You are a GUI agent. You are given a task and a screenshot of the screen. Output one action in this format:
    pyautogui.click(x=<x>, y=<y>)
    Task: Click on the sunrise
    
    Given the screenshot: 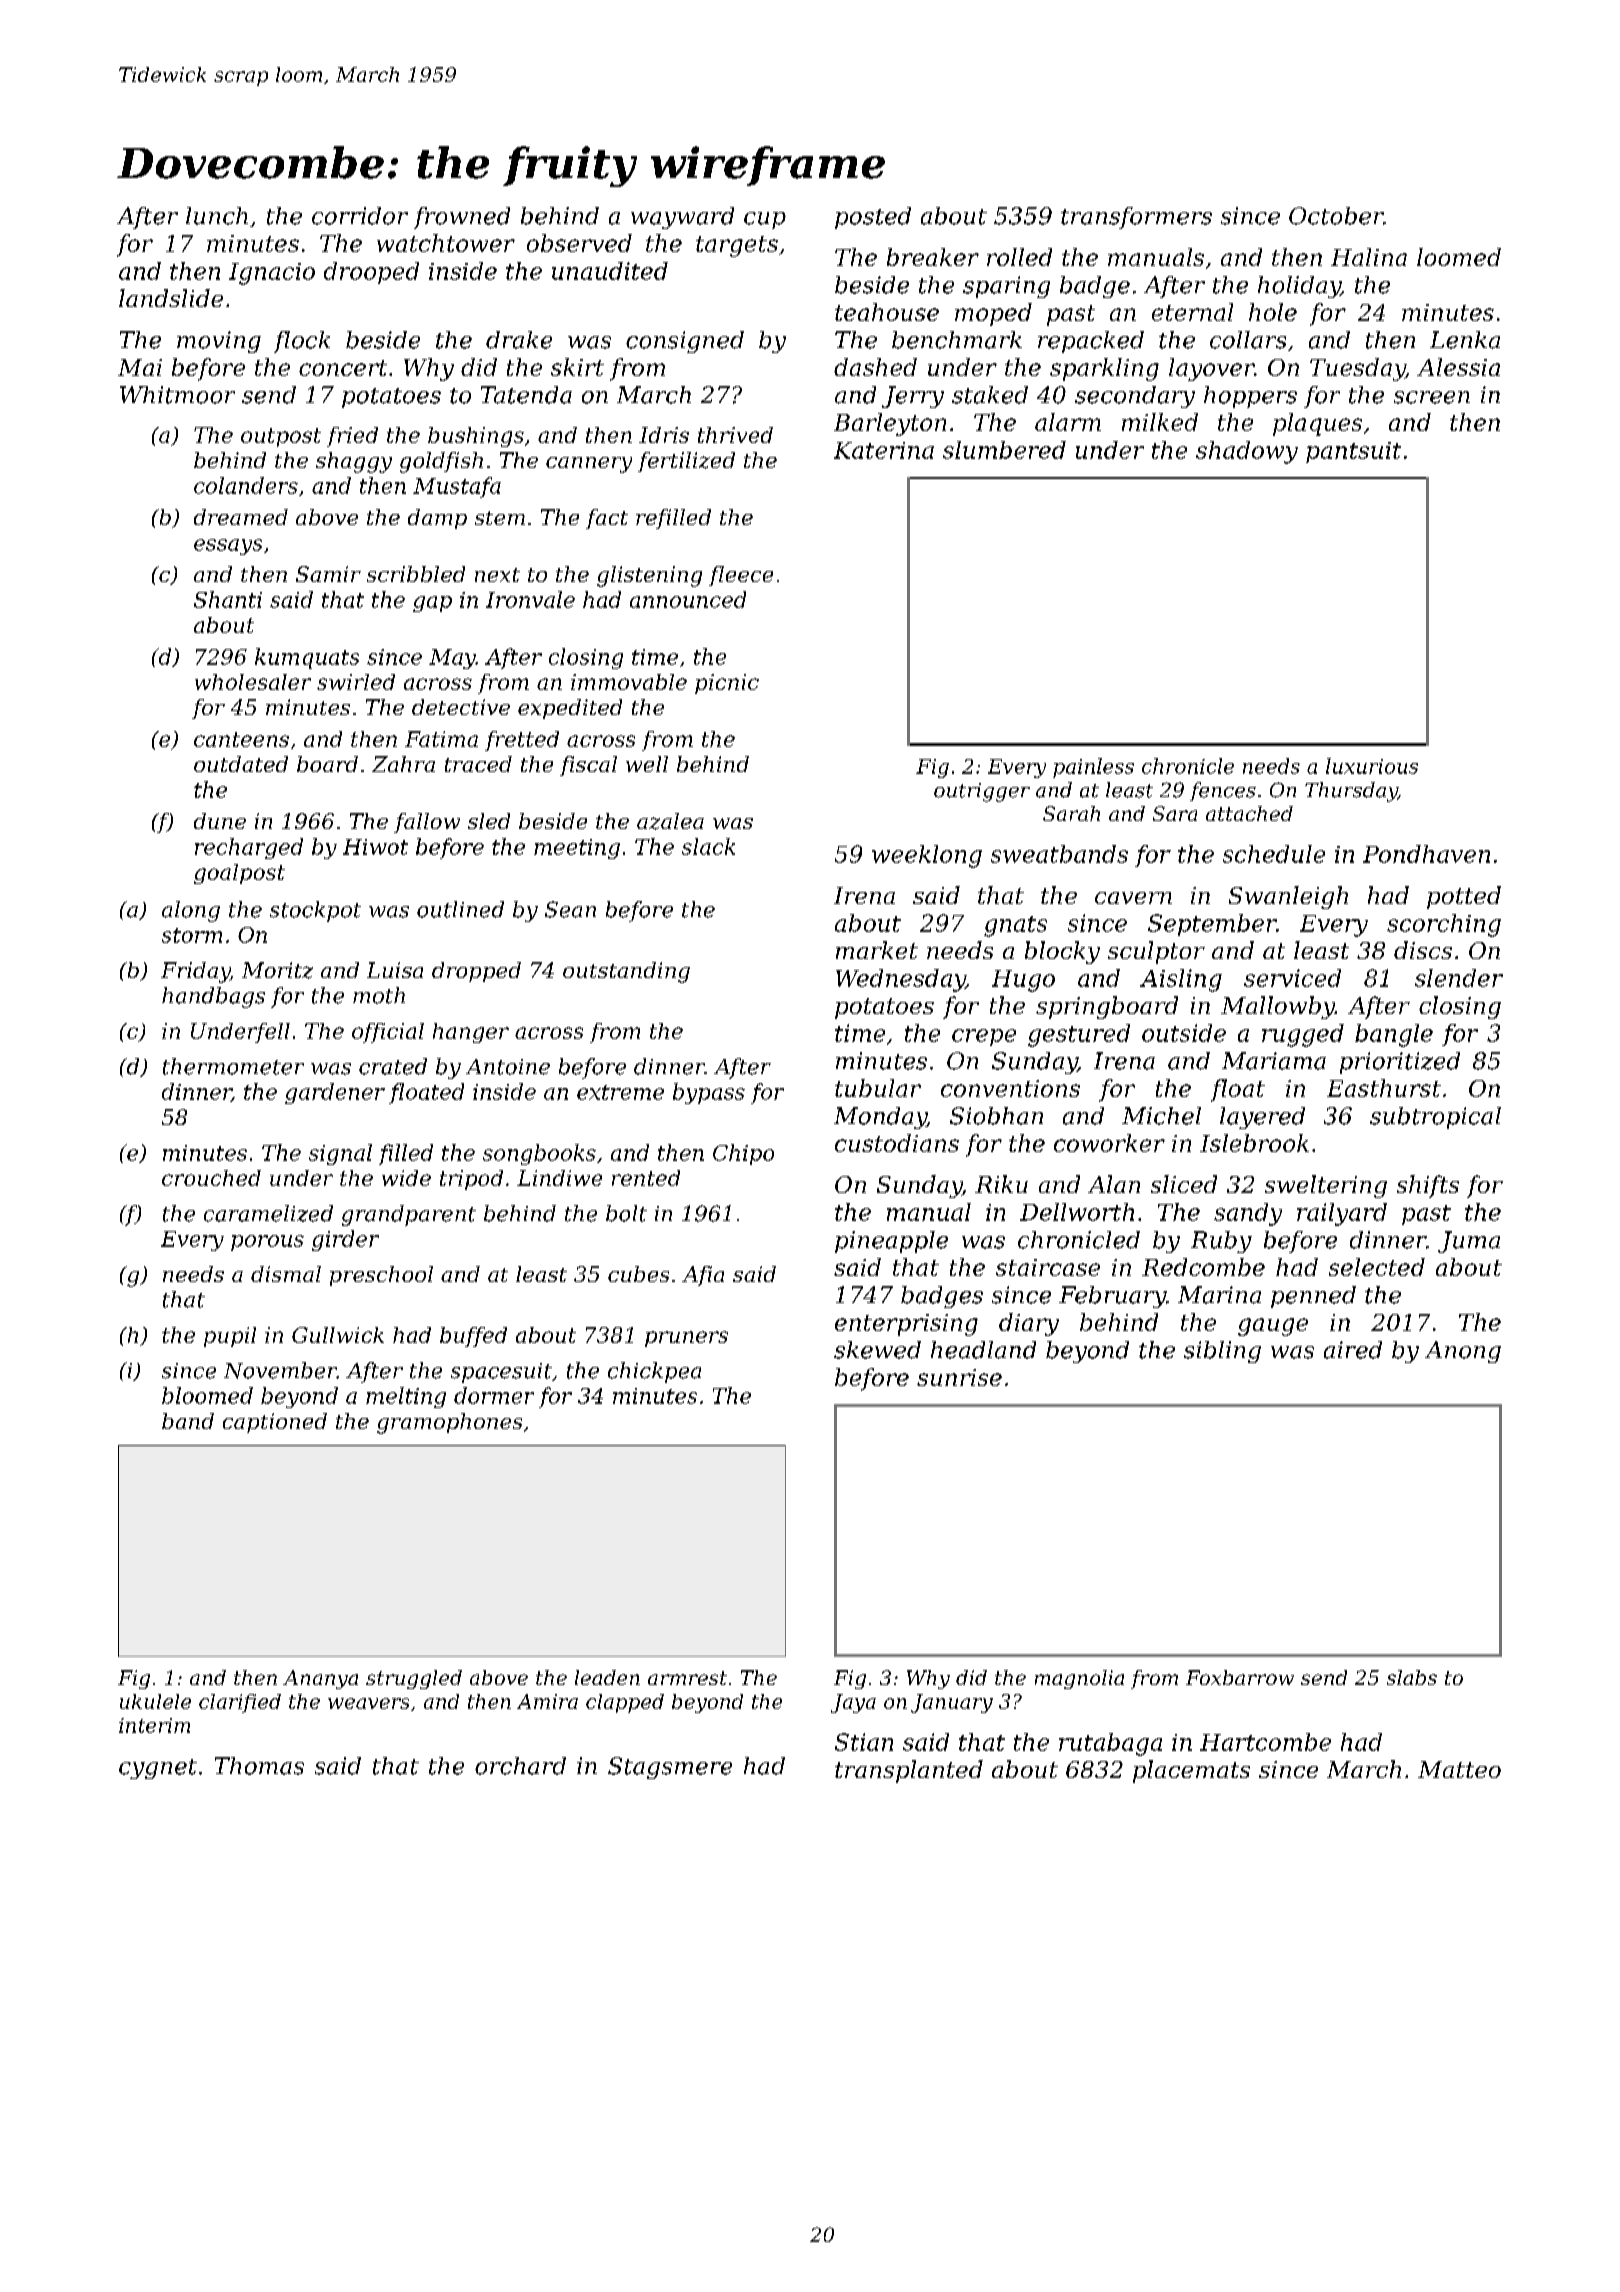 What is the action you would take?
    pyautogui.click(x=959, y=1377)
